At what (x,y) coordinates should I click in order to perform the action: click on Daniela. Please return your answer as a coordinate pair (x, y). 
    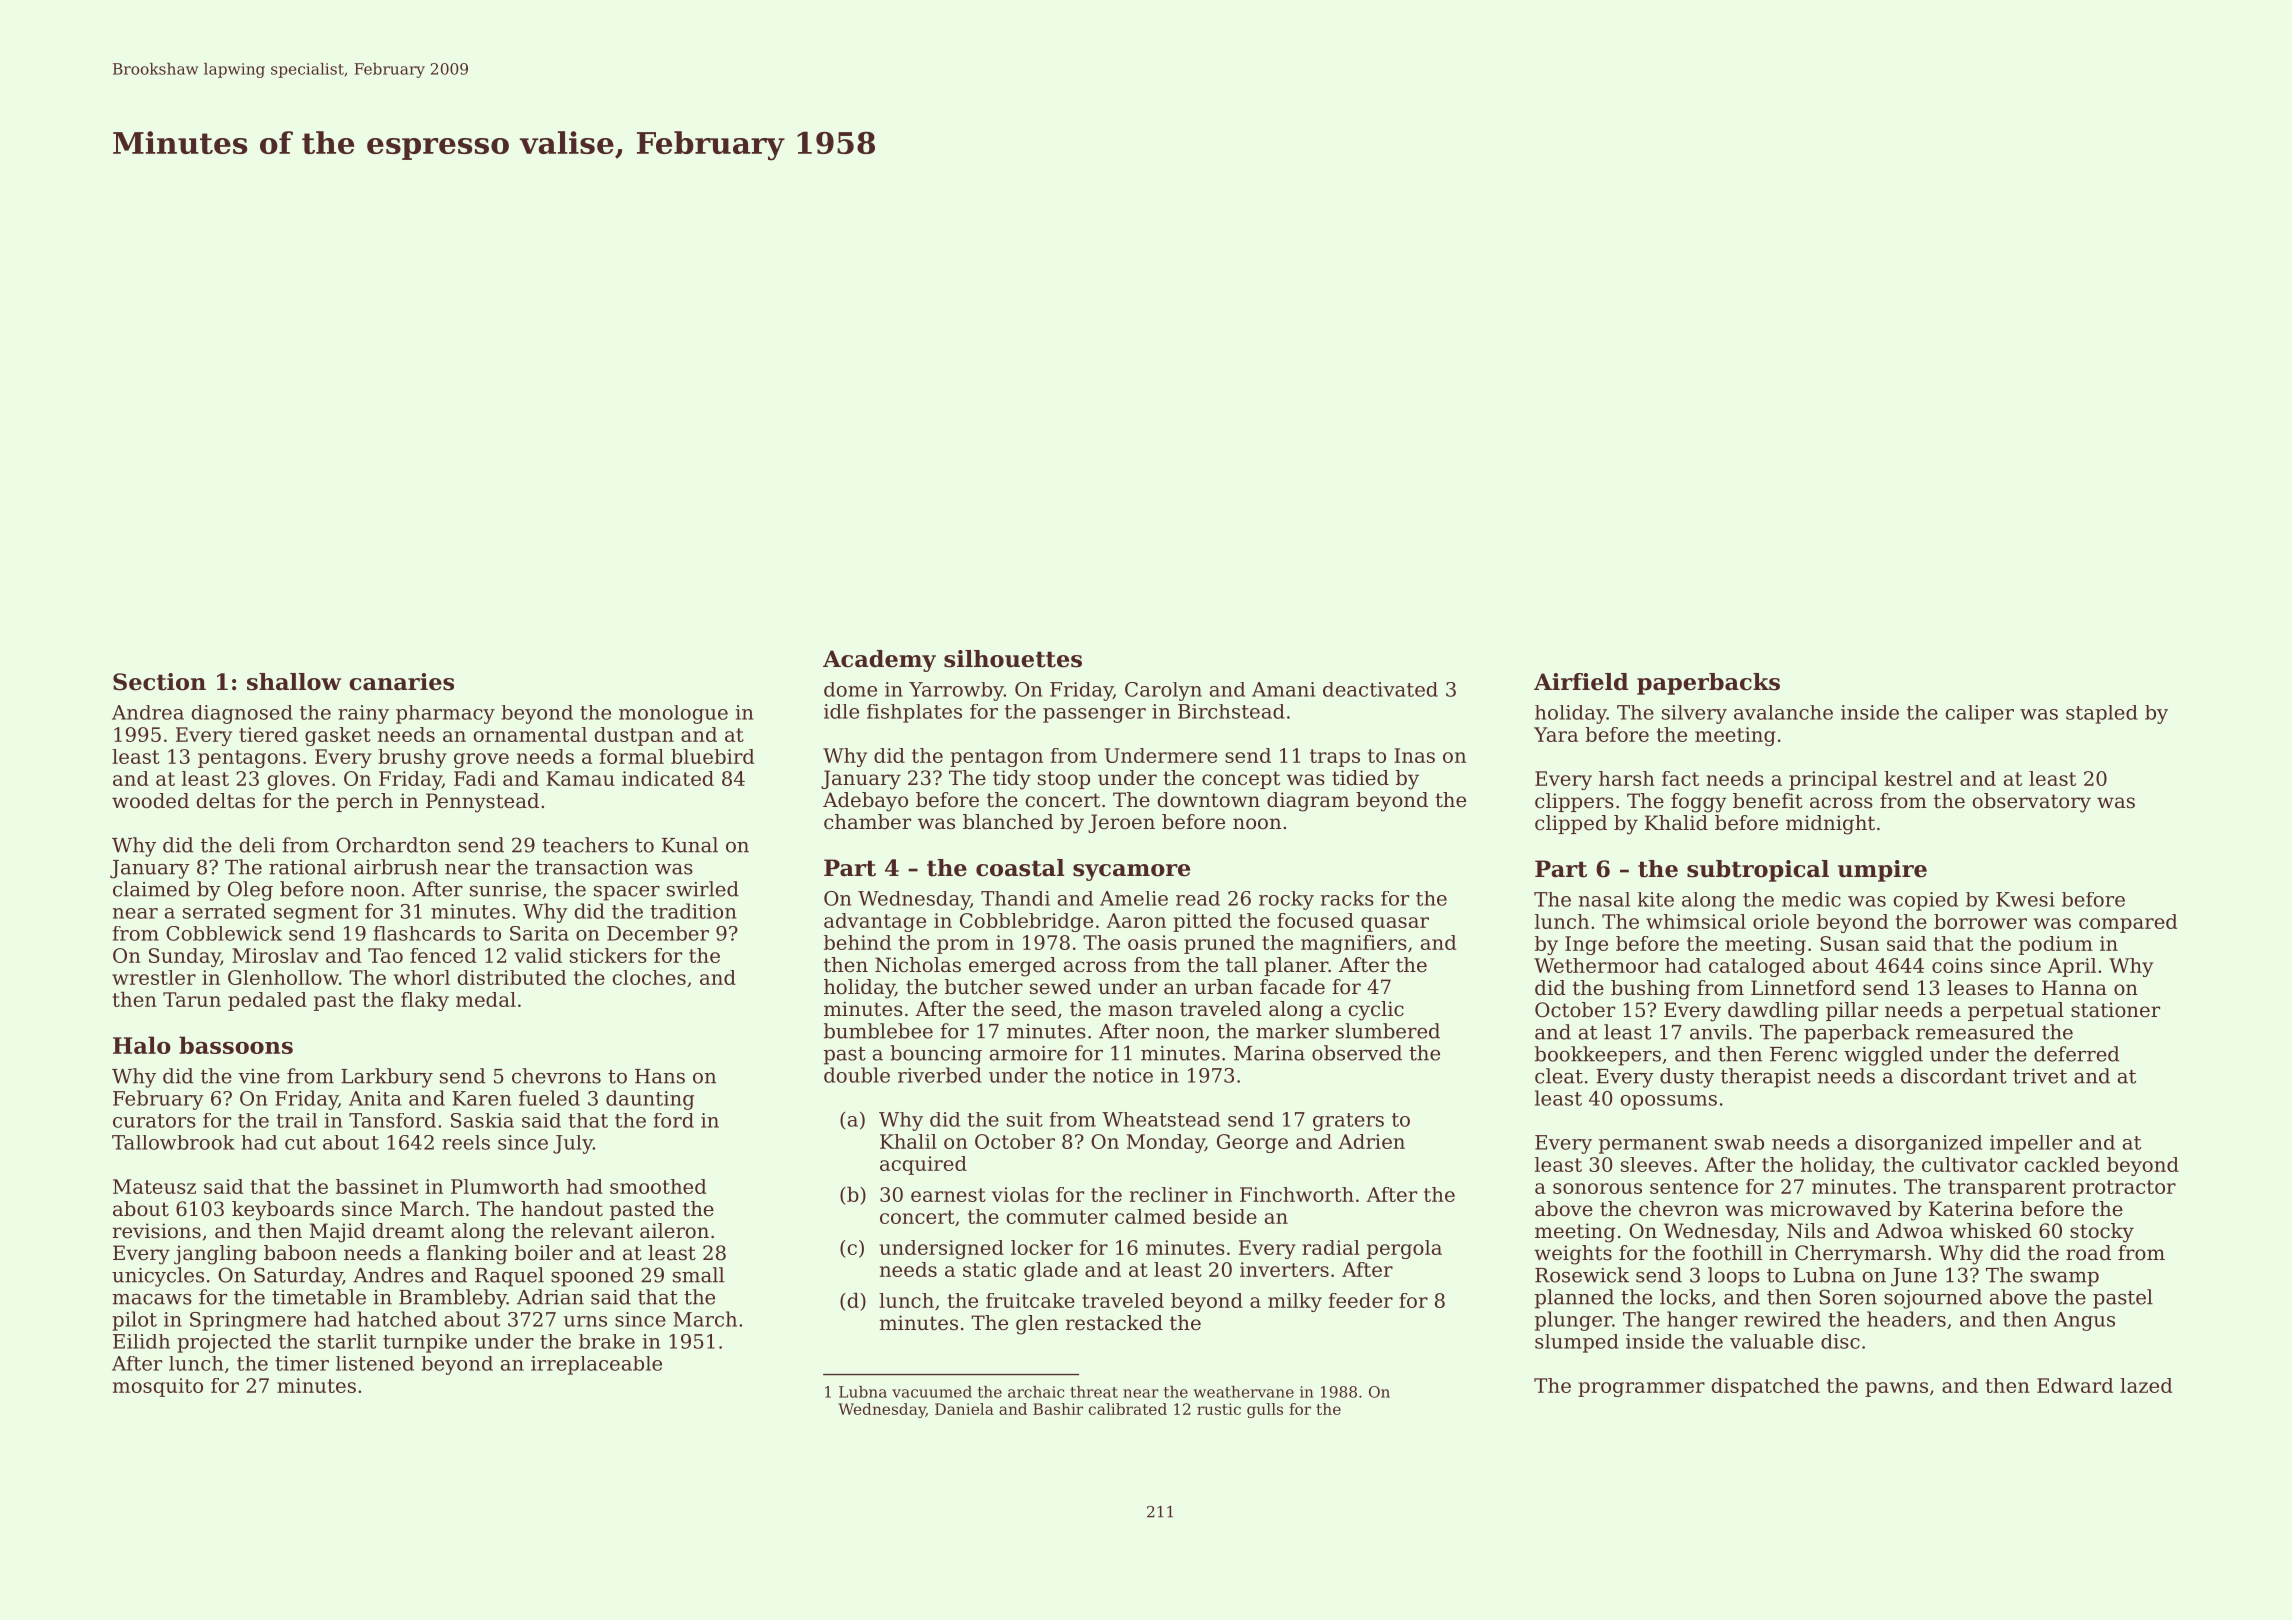
    Looking at the image, I should click on (964, 1409).
